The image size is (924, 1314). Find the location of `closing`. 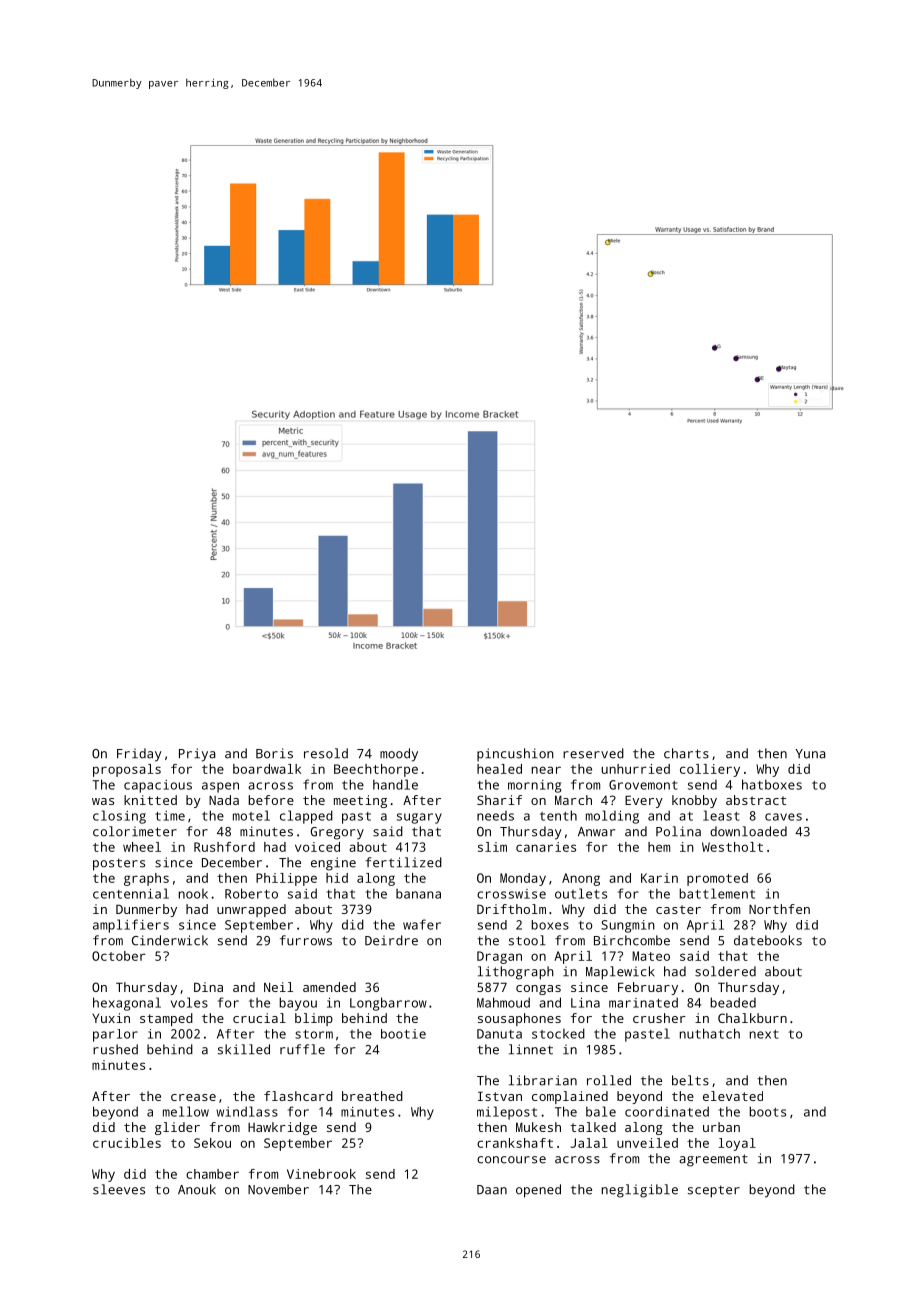

closing is located at coordinates (119, 817).
